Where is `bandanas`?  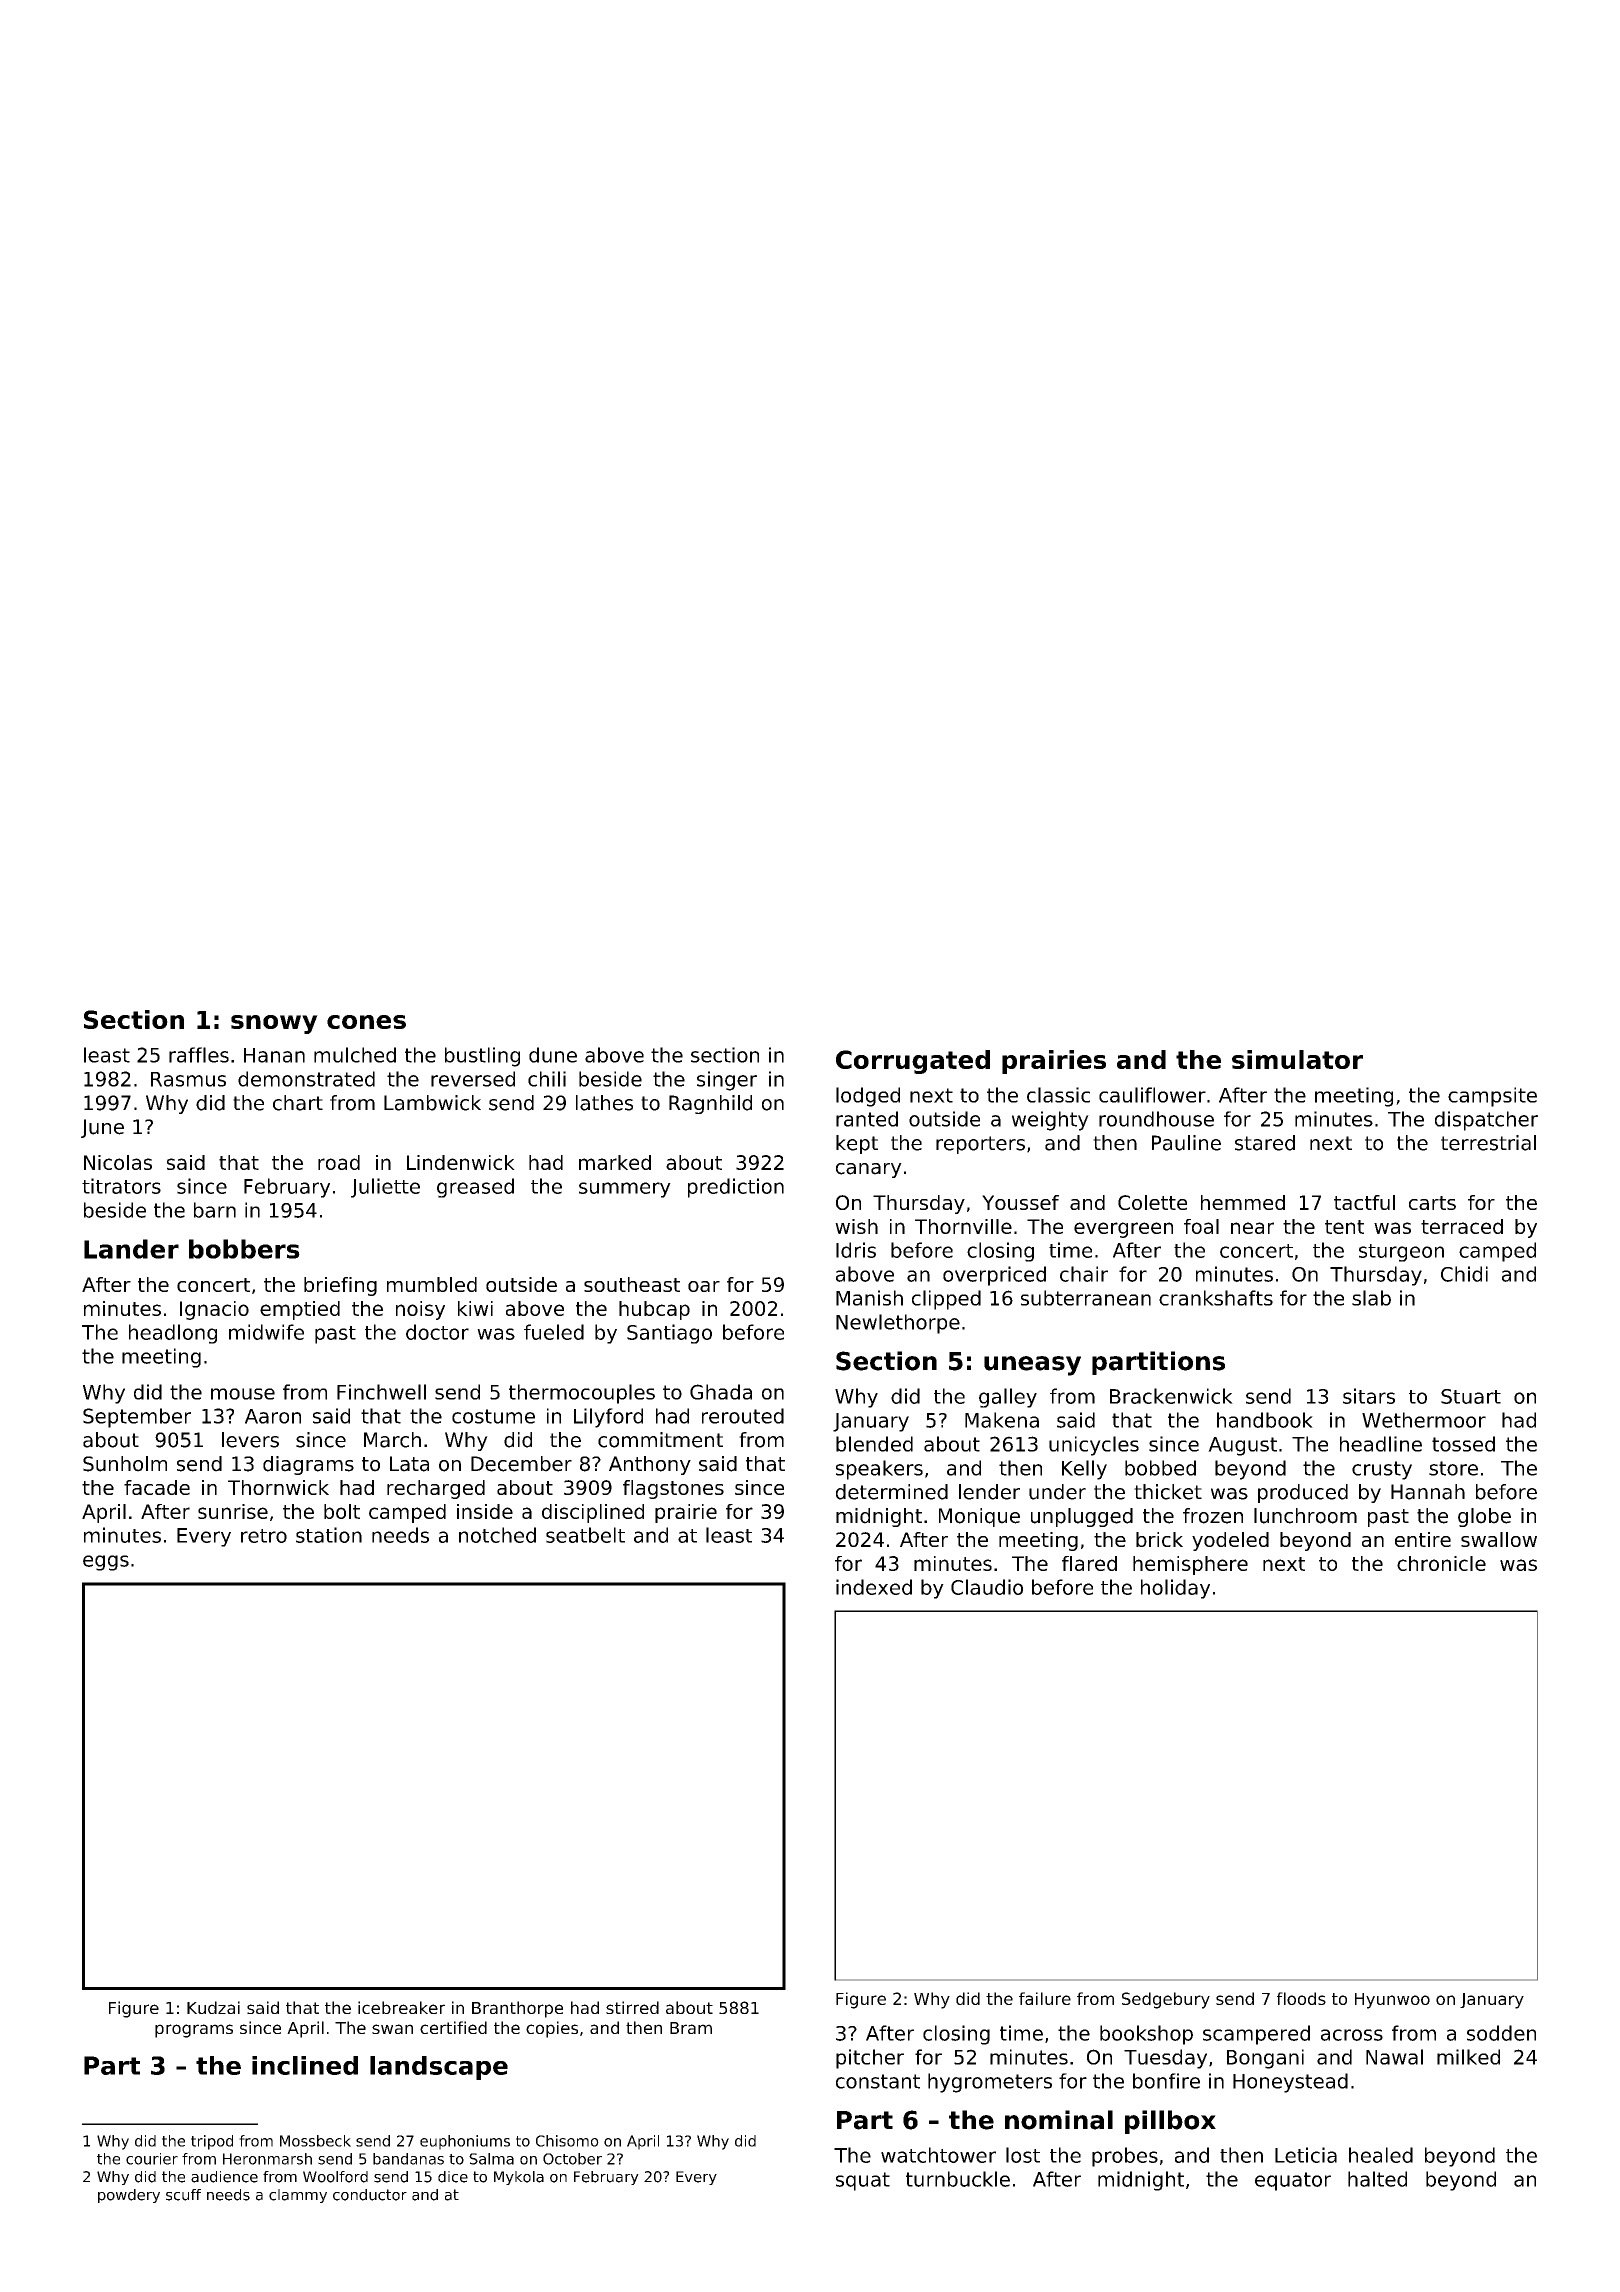 bandanas is located at coordinates (408, 2159).
